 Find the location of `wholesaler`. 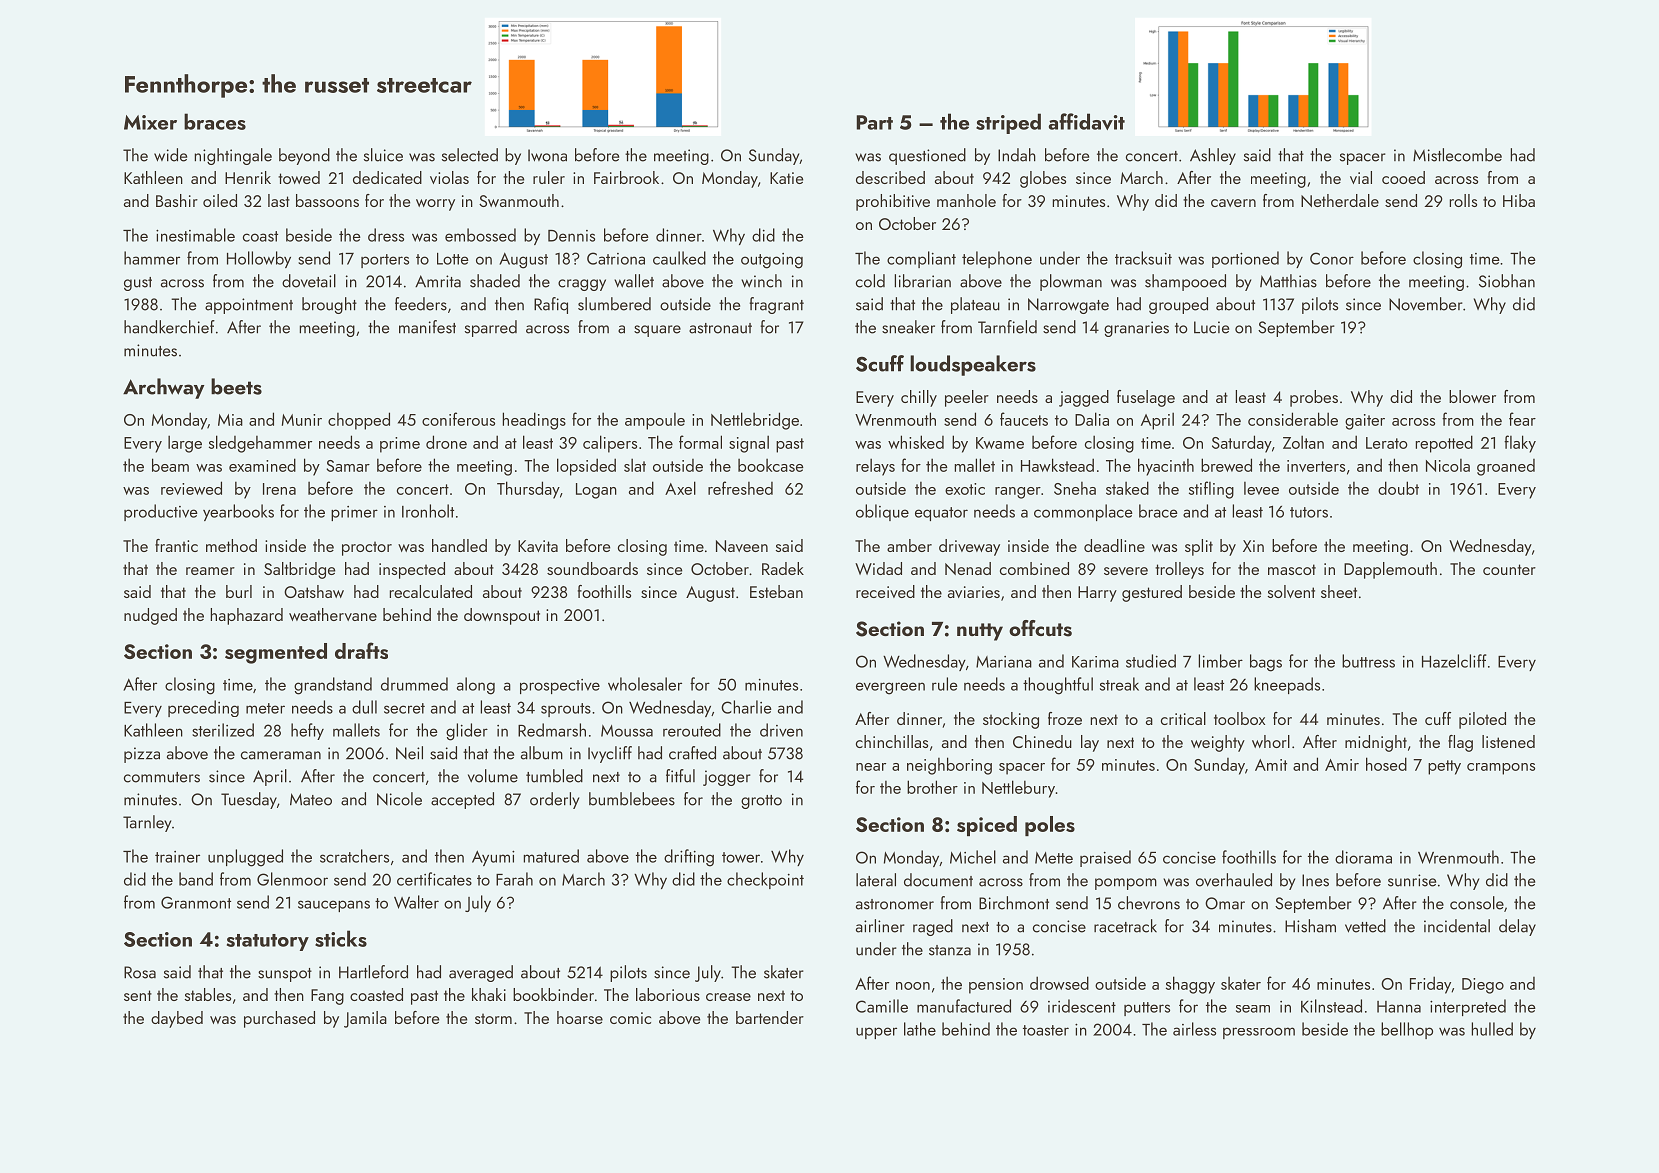

wholesaler is located at coordinates (645, 684).
